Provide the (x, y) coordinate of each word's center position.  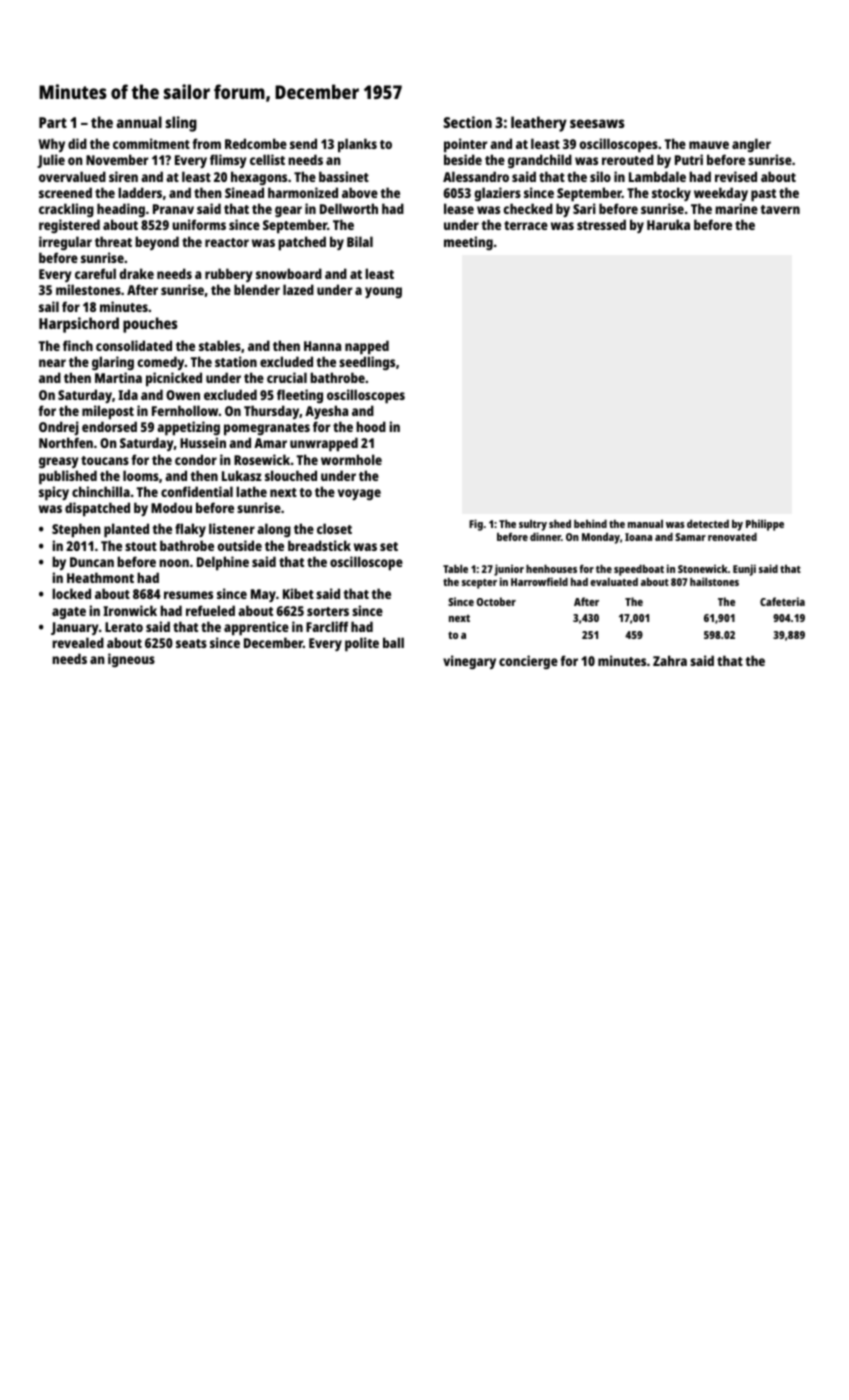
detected (708, 524)
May (263, 595)
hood (371, 426)
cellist (267, 159)
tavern (780, 209)
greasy (59, 462)
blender (257, 289)
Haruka (668, 224)
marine (736, 208)
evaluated (614, 582)
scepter (479, 584)
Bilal (360, 241)
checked (528, 208)
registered (69, 226)
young (383, 292)
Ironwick (130, 610)
